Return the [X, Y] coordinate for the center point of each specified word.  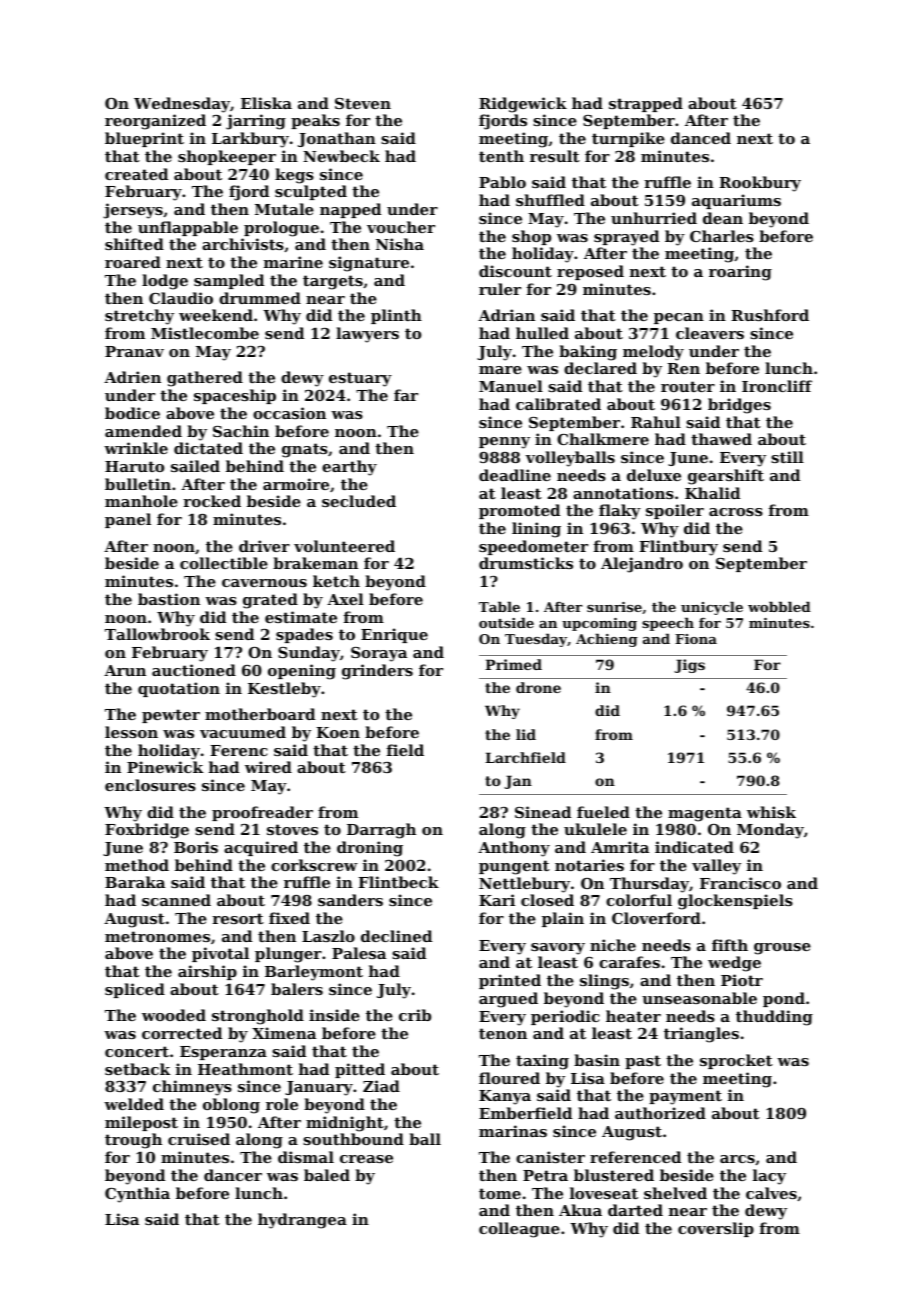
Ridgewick [523, 105]
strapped [646, 104]
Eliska [266, 103]
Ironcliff [777, 386]
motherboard [260, 714]
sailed [195, 466]
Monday [770, 831]
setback [137, 1069]
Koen [338, 732]
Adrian [506, 315]
